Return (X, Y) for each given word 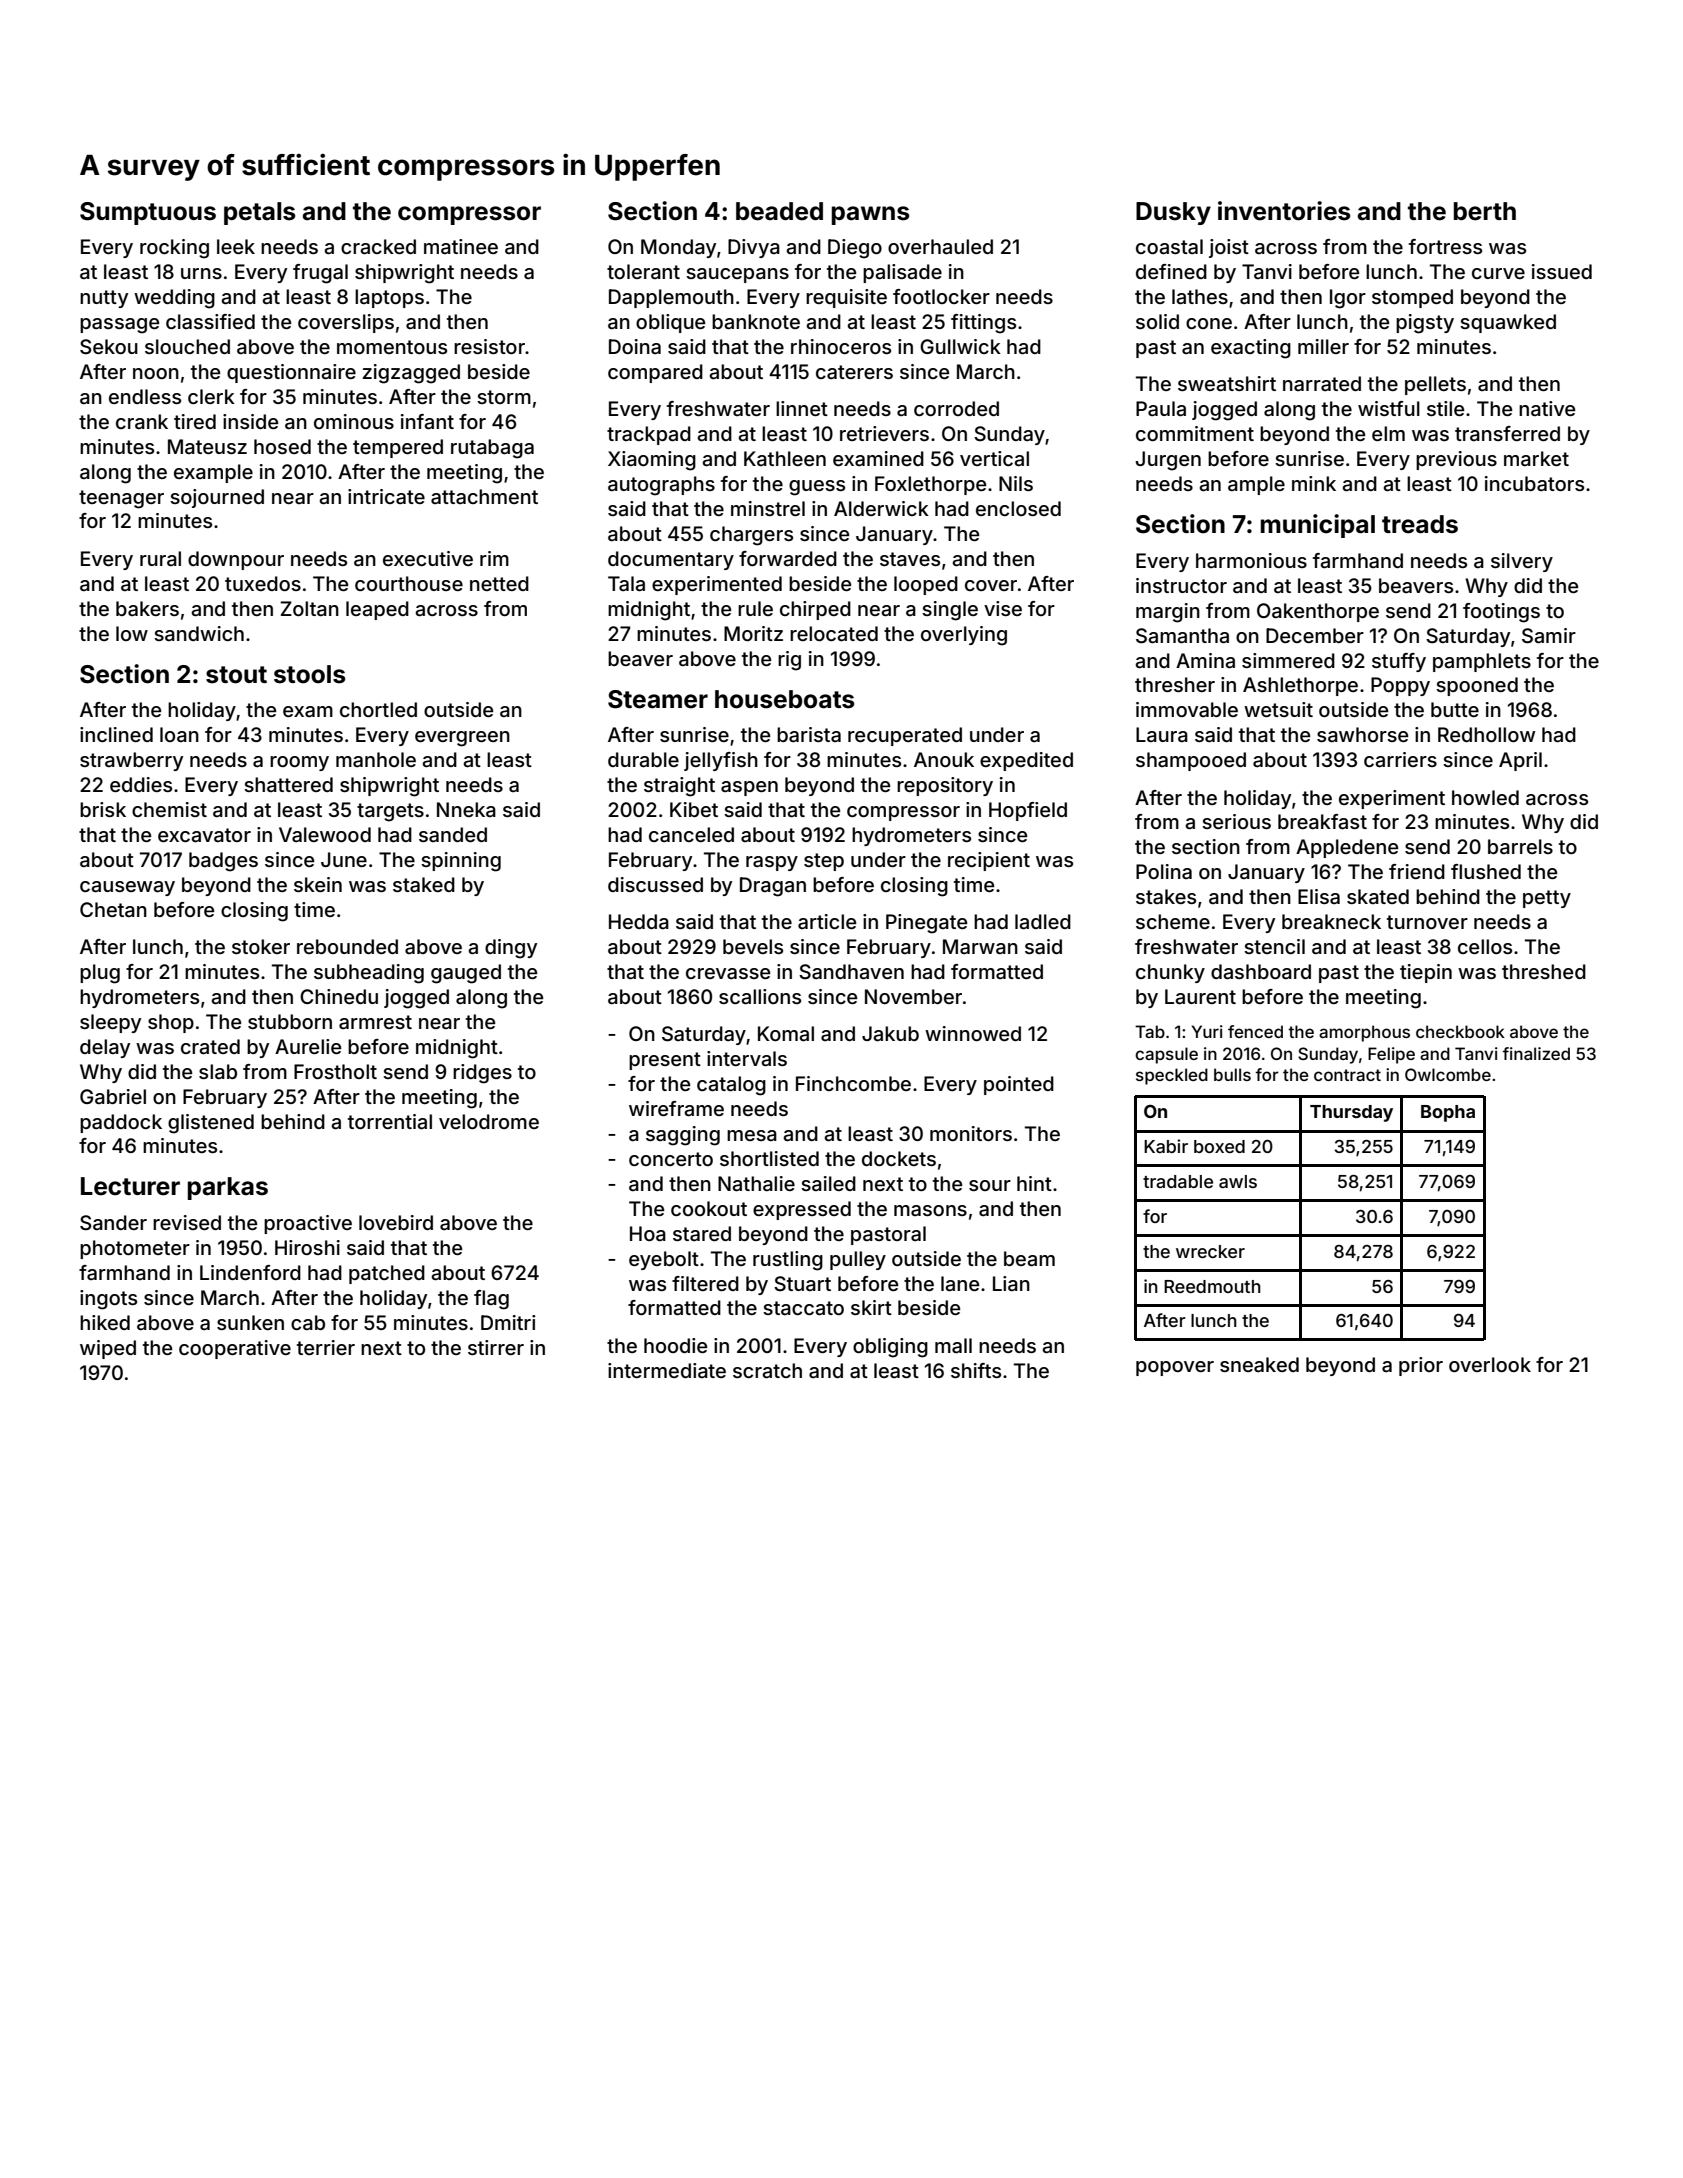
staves (910, 559)
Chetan (113, 909)
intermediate (667, 1370)
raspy (772, 863)
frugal (320, 274)
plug (100, 974)
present (665, 1061)
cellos (1485, 946)
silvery (1522, 562)
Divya (754, 248)
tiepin (1426, 973)
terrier (326, 1347)
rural (160, 558)
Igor (1348, 299)
